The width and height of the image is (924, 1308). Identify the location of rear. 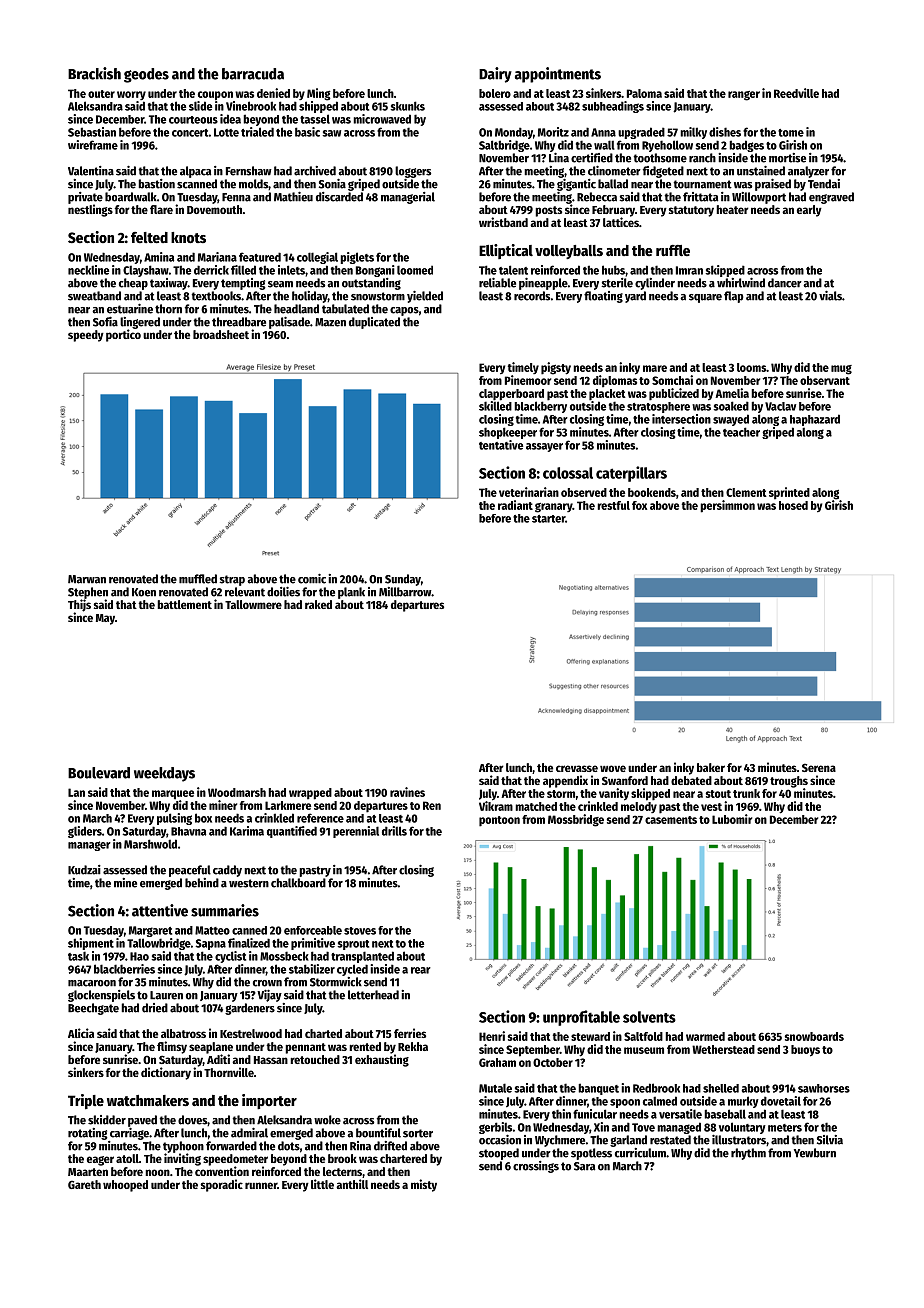
(421, 970).
